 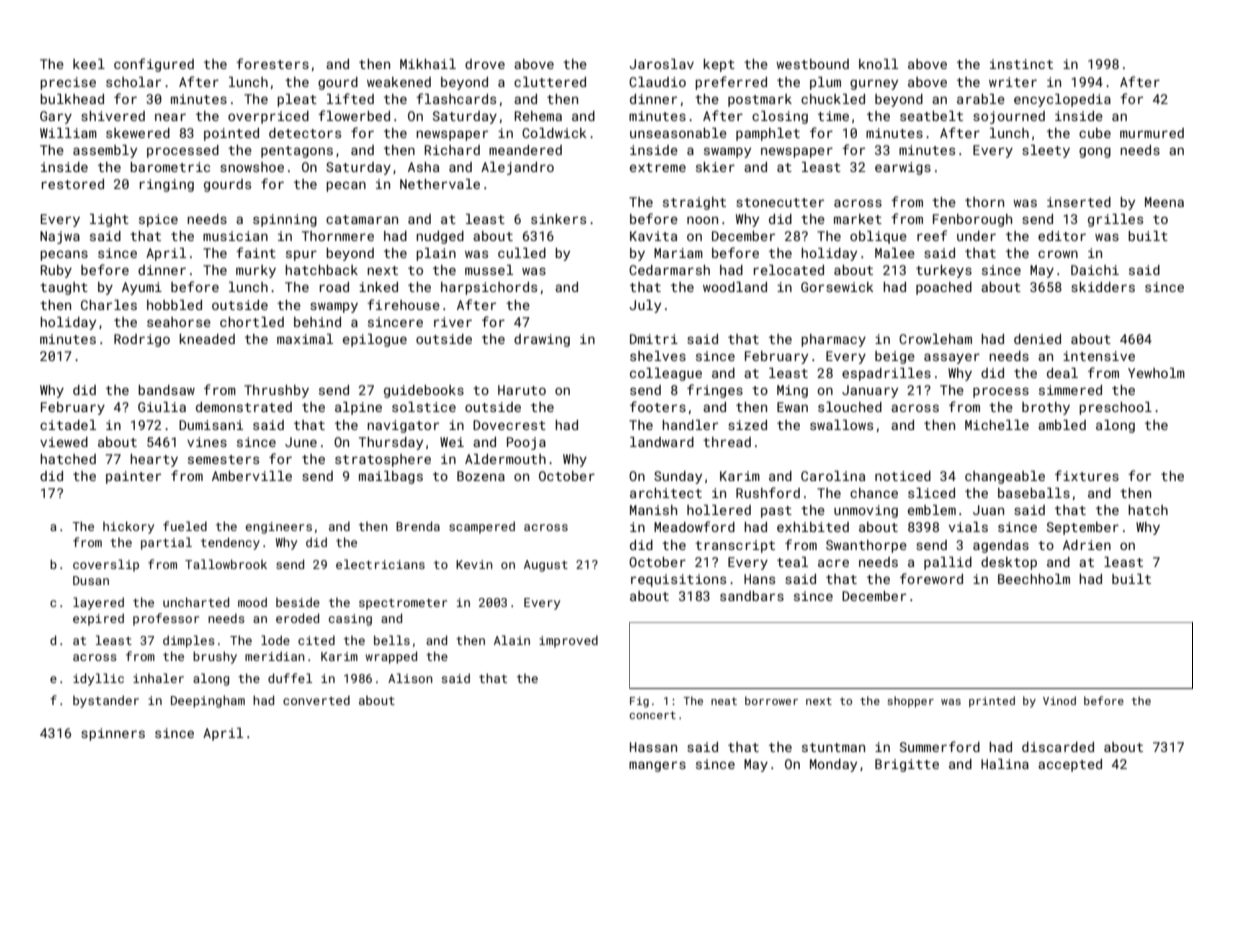 I want to click on pharmacy, so click(x=833, y=340).
